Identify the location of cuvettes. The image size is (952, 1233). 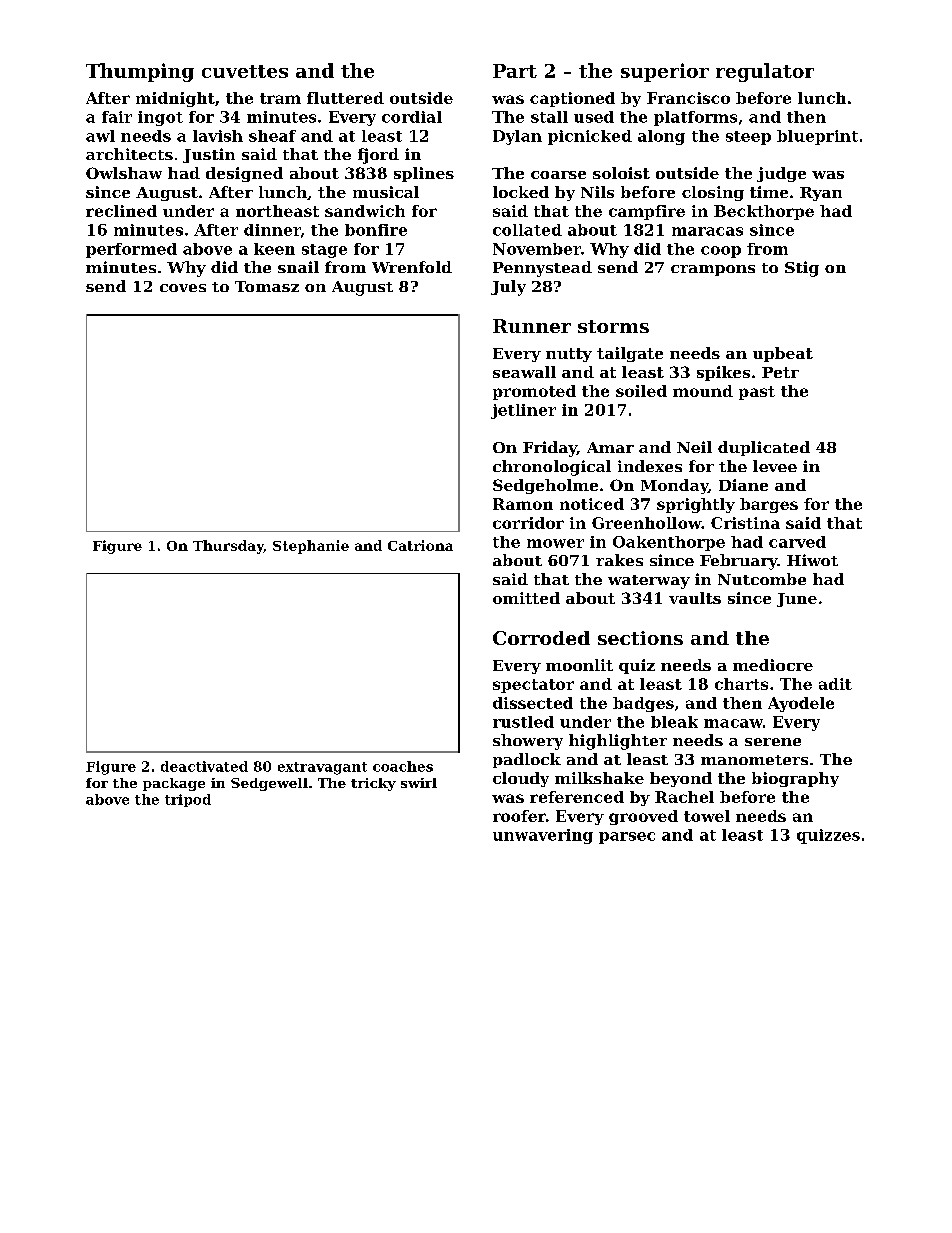
(245, 71).
